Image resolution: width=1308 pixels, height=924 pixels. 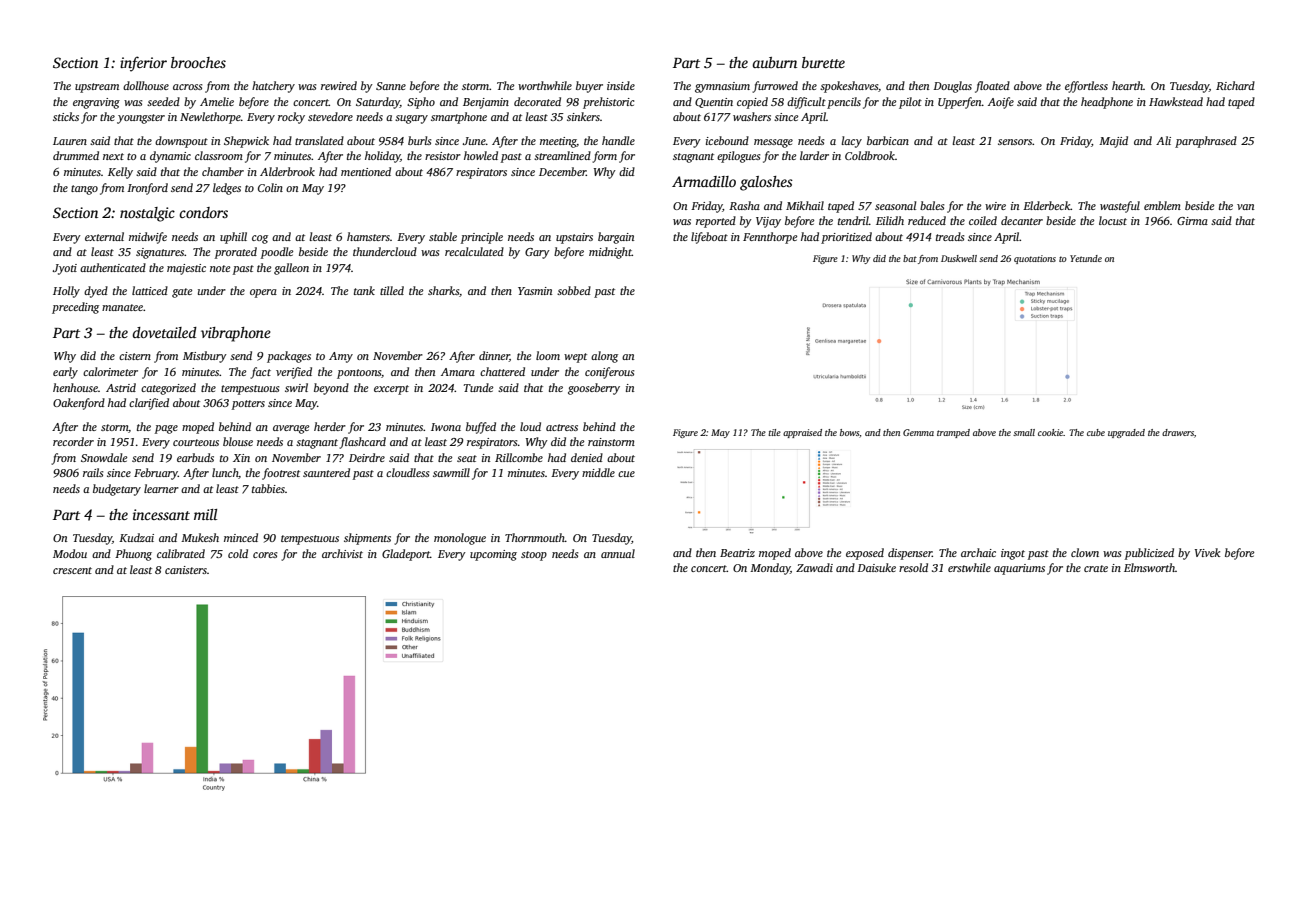 I want to click on bales, so click(x=932, y=205).
